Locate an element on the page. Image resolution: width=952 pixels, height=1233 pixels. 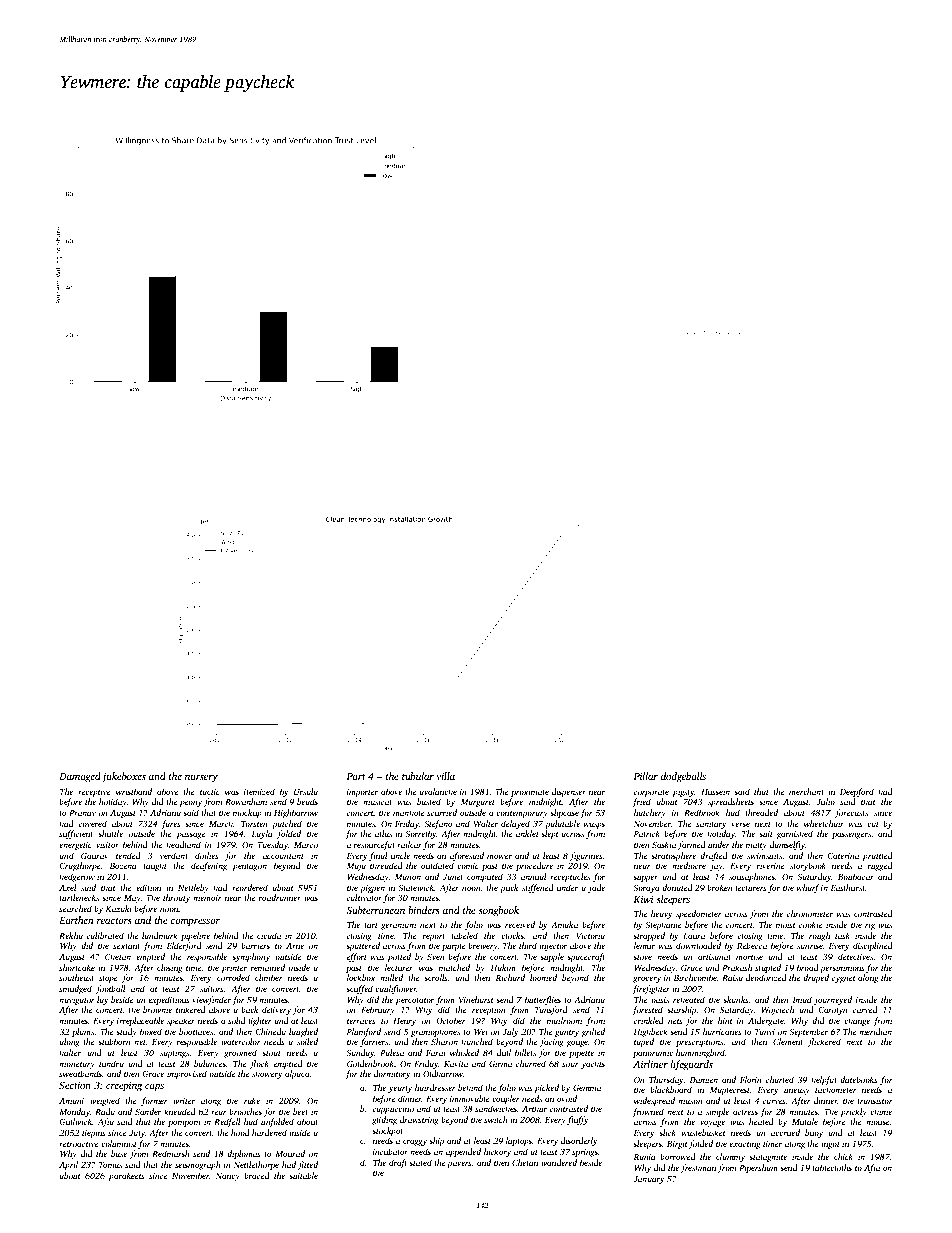
Pillar is located at coordinates (645, 776).
